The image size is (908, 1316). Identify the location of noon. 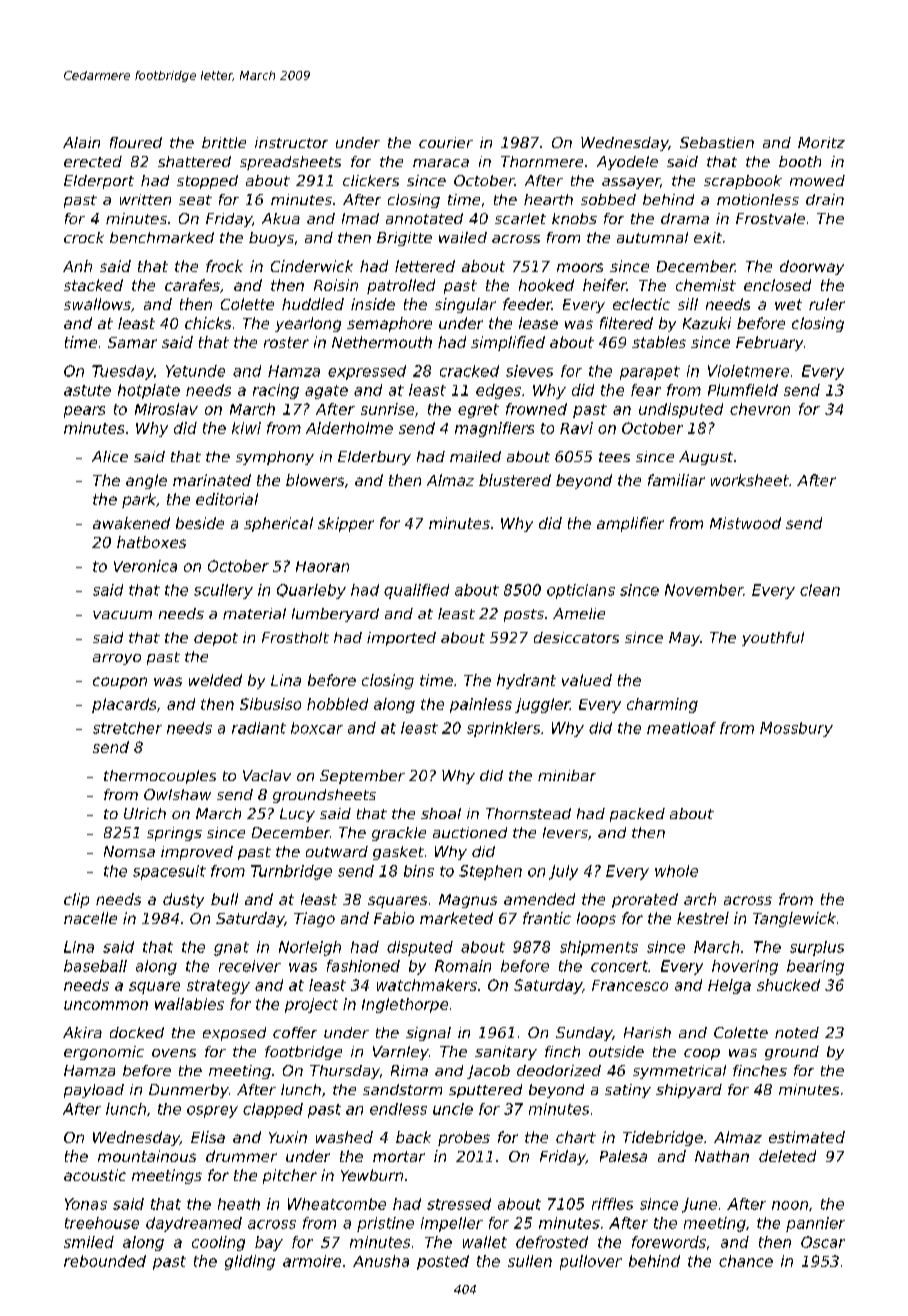
(790, 1205).
